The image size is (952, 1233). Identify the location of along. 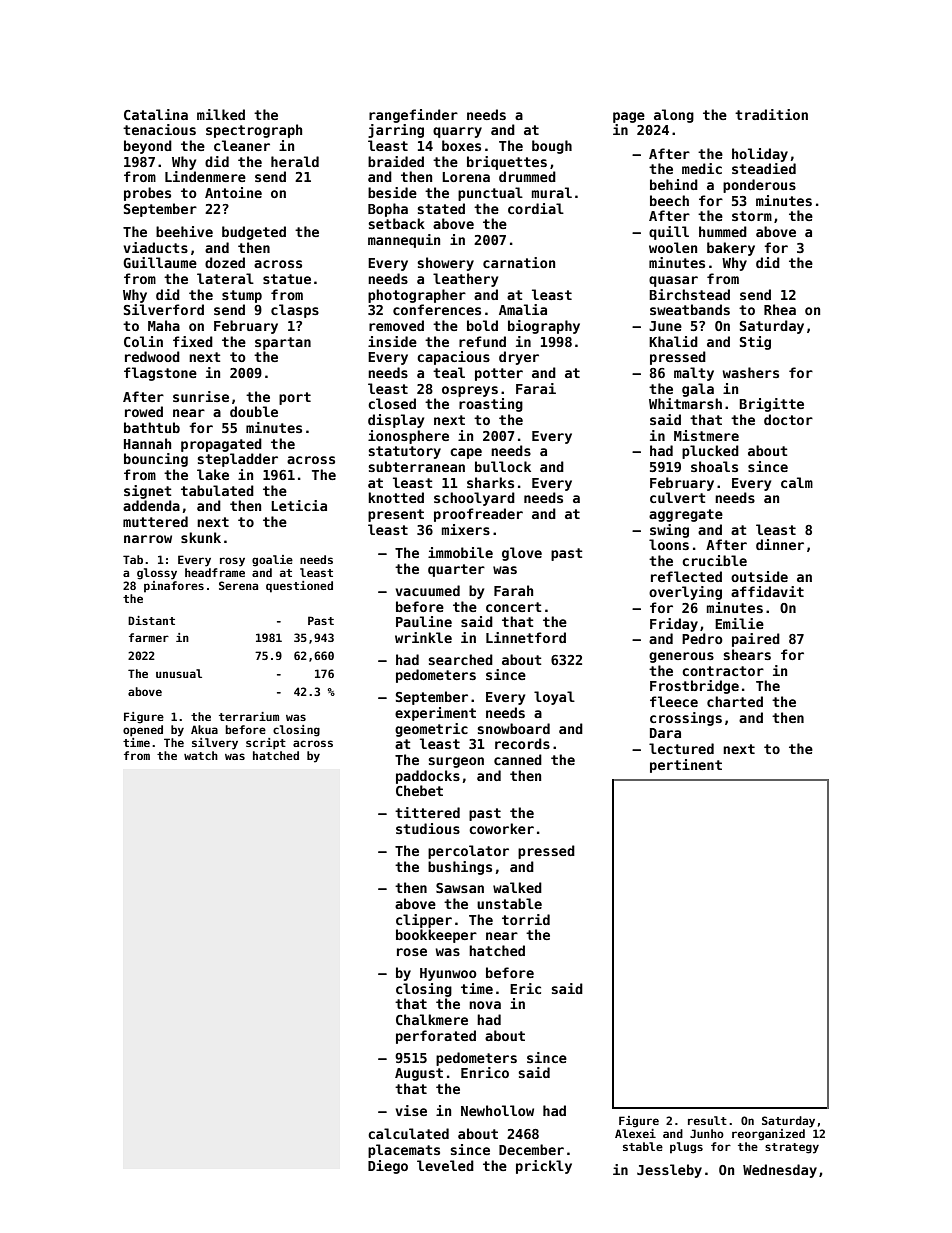
(674, 116).
